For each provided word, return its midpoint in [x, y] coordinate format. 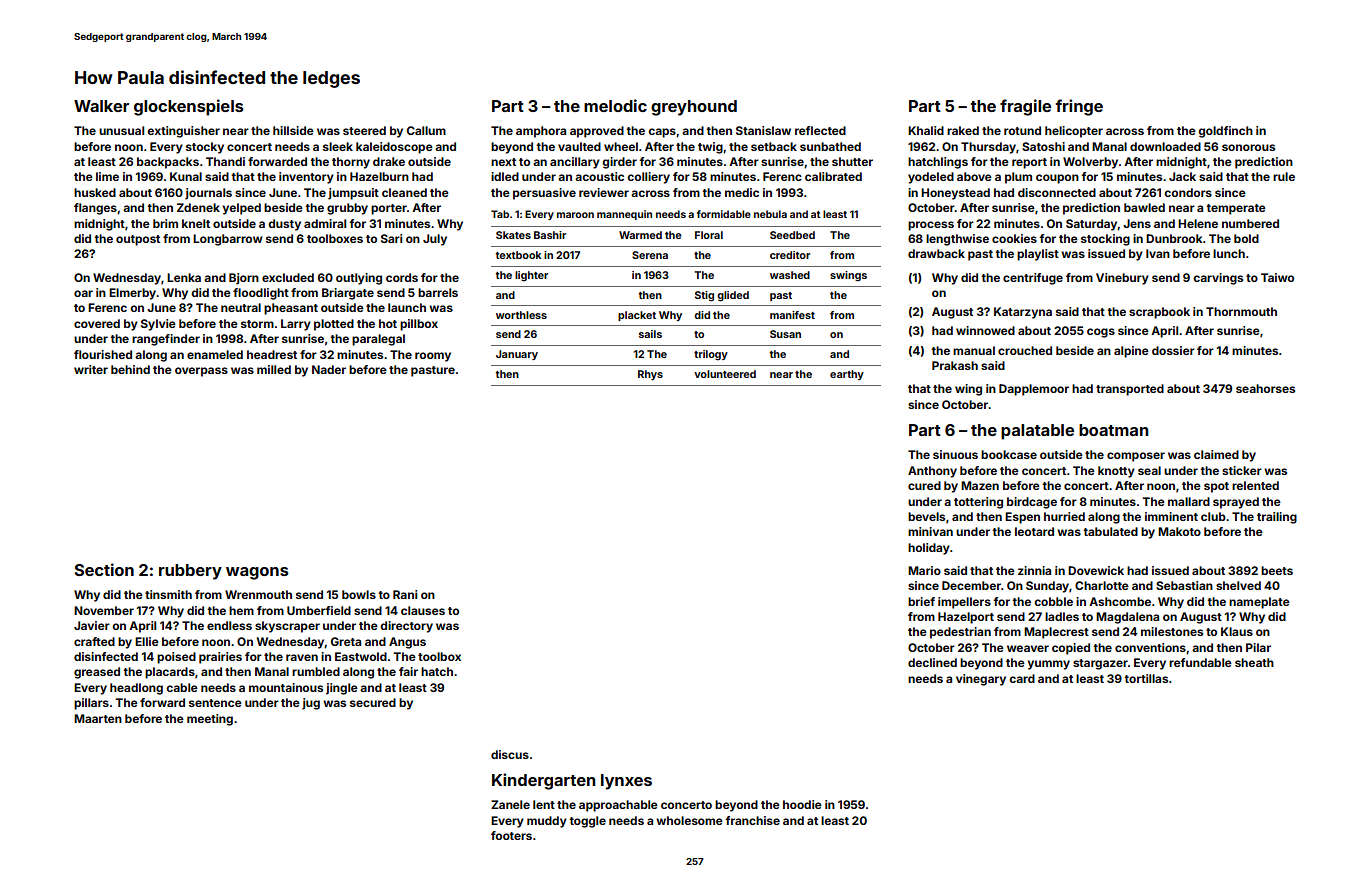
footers [511, 835]
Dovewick [1096, 570]
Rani [405, 594]
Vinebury [1122, 279]
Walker [101, 106]
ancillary [575, 163]
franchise [752, 820]
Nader [329, 369]
